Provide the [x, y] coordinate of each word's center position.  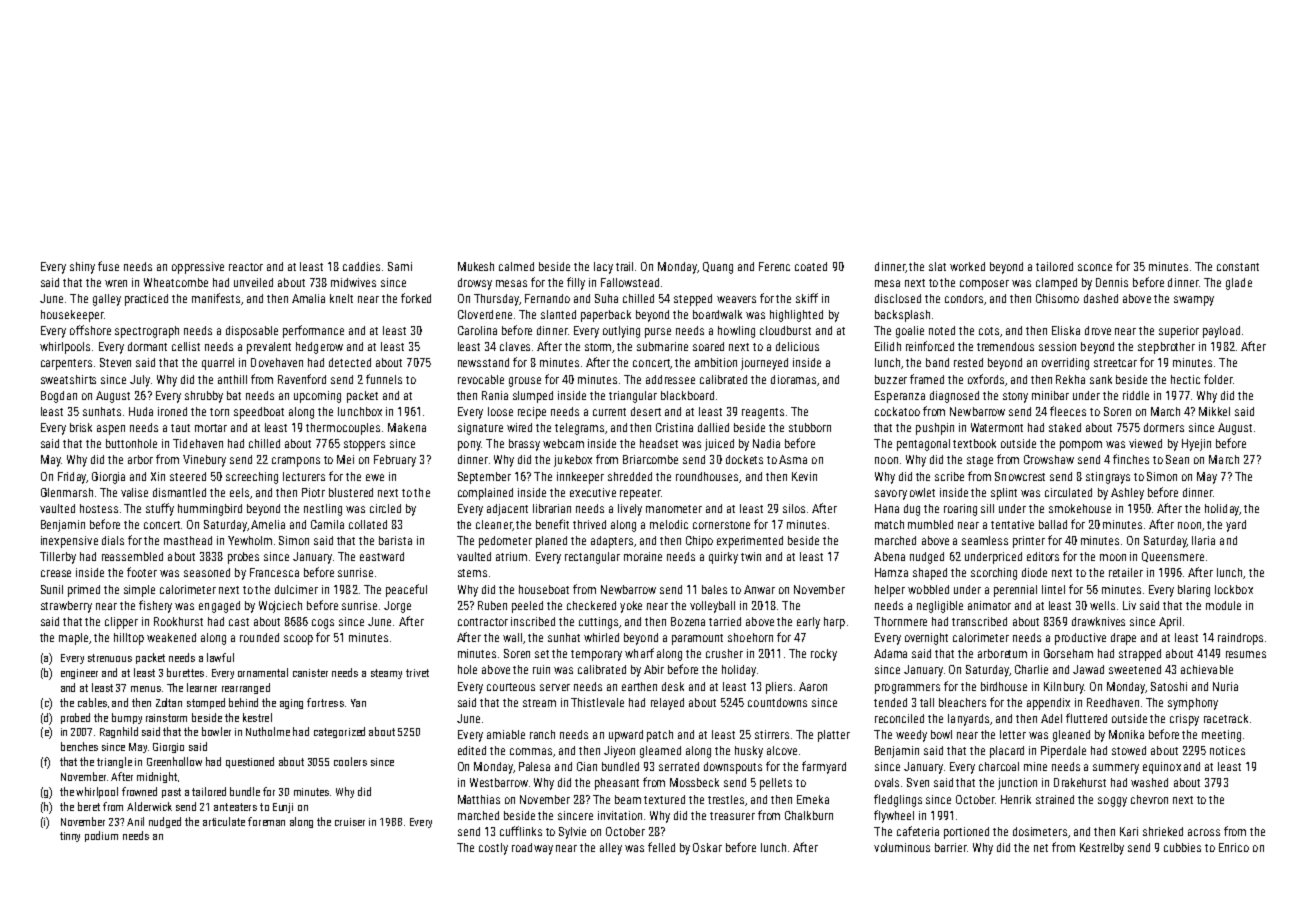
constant [1238, 267]
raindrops [1240, 639]
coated [811, 266]
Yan [358, 703]
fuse [108, 266]
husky [749, 752]
